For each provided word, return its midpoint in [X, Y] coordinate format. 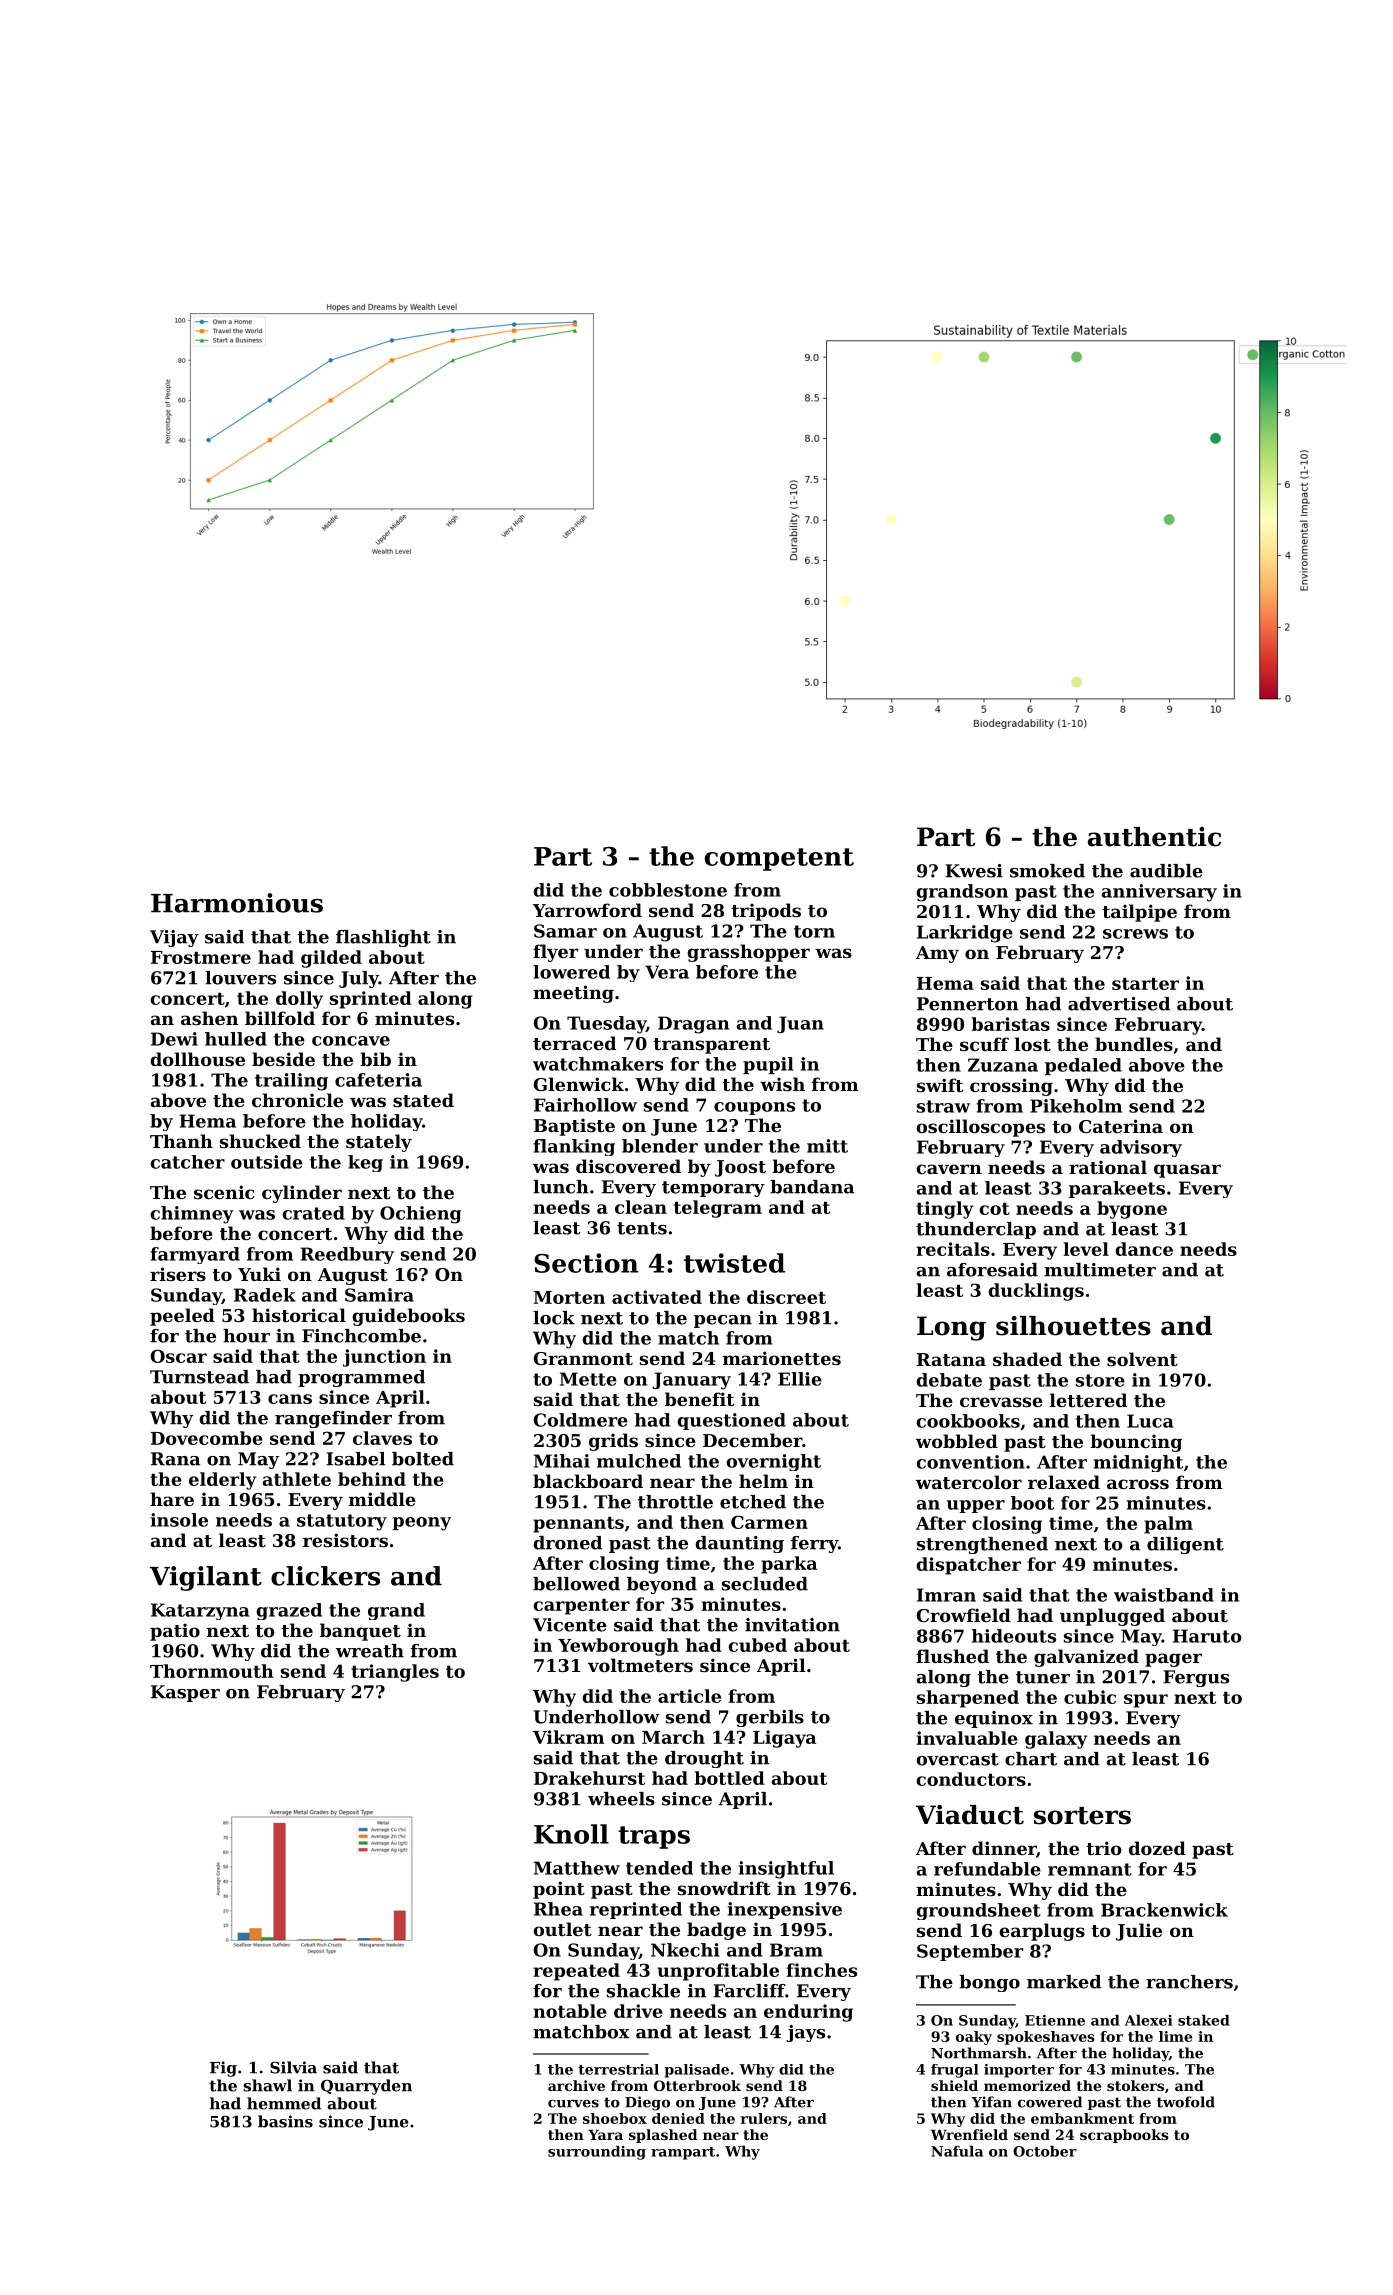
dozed [1157, 1848]
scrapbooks [1124, 2136]
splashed [663, 2136]
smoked [1047, 871]
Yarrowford [587, 910]
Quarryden [366, 2087]
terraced [574, 1043]
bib [375, 1059]
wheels [621, 1799]
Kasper [185, 1693]
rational [1108, 1167]
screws [1135, 934]
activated [657, 1297]
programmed [361, 1378]
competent [779, 859]
